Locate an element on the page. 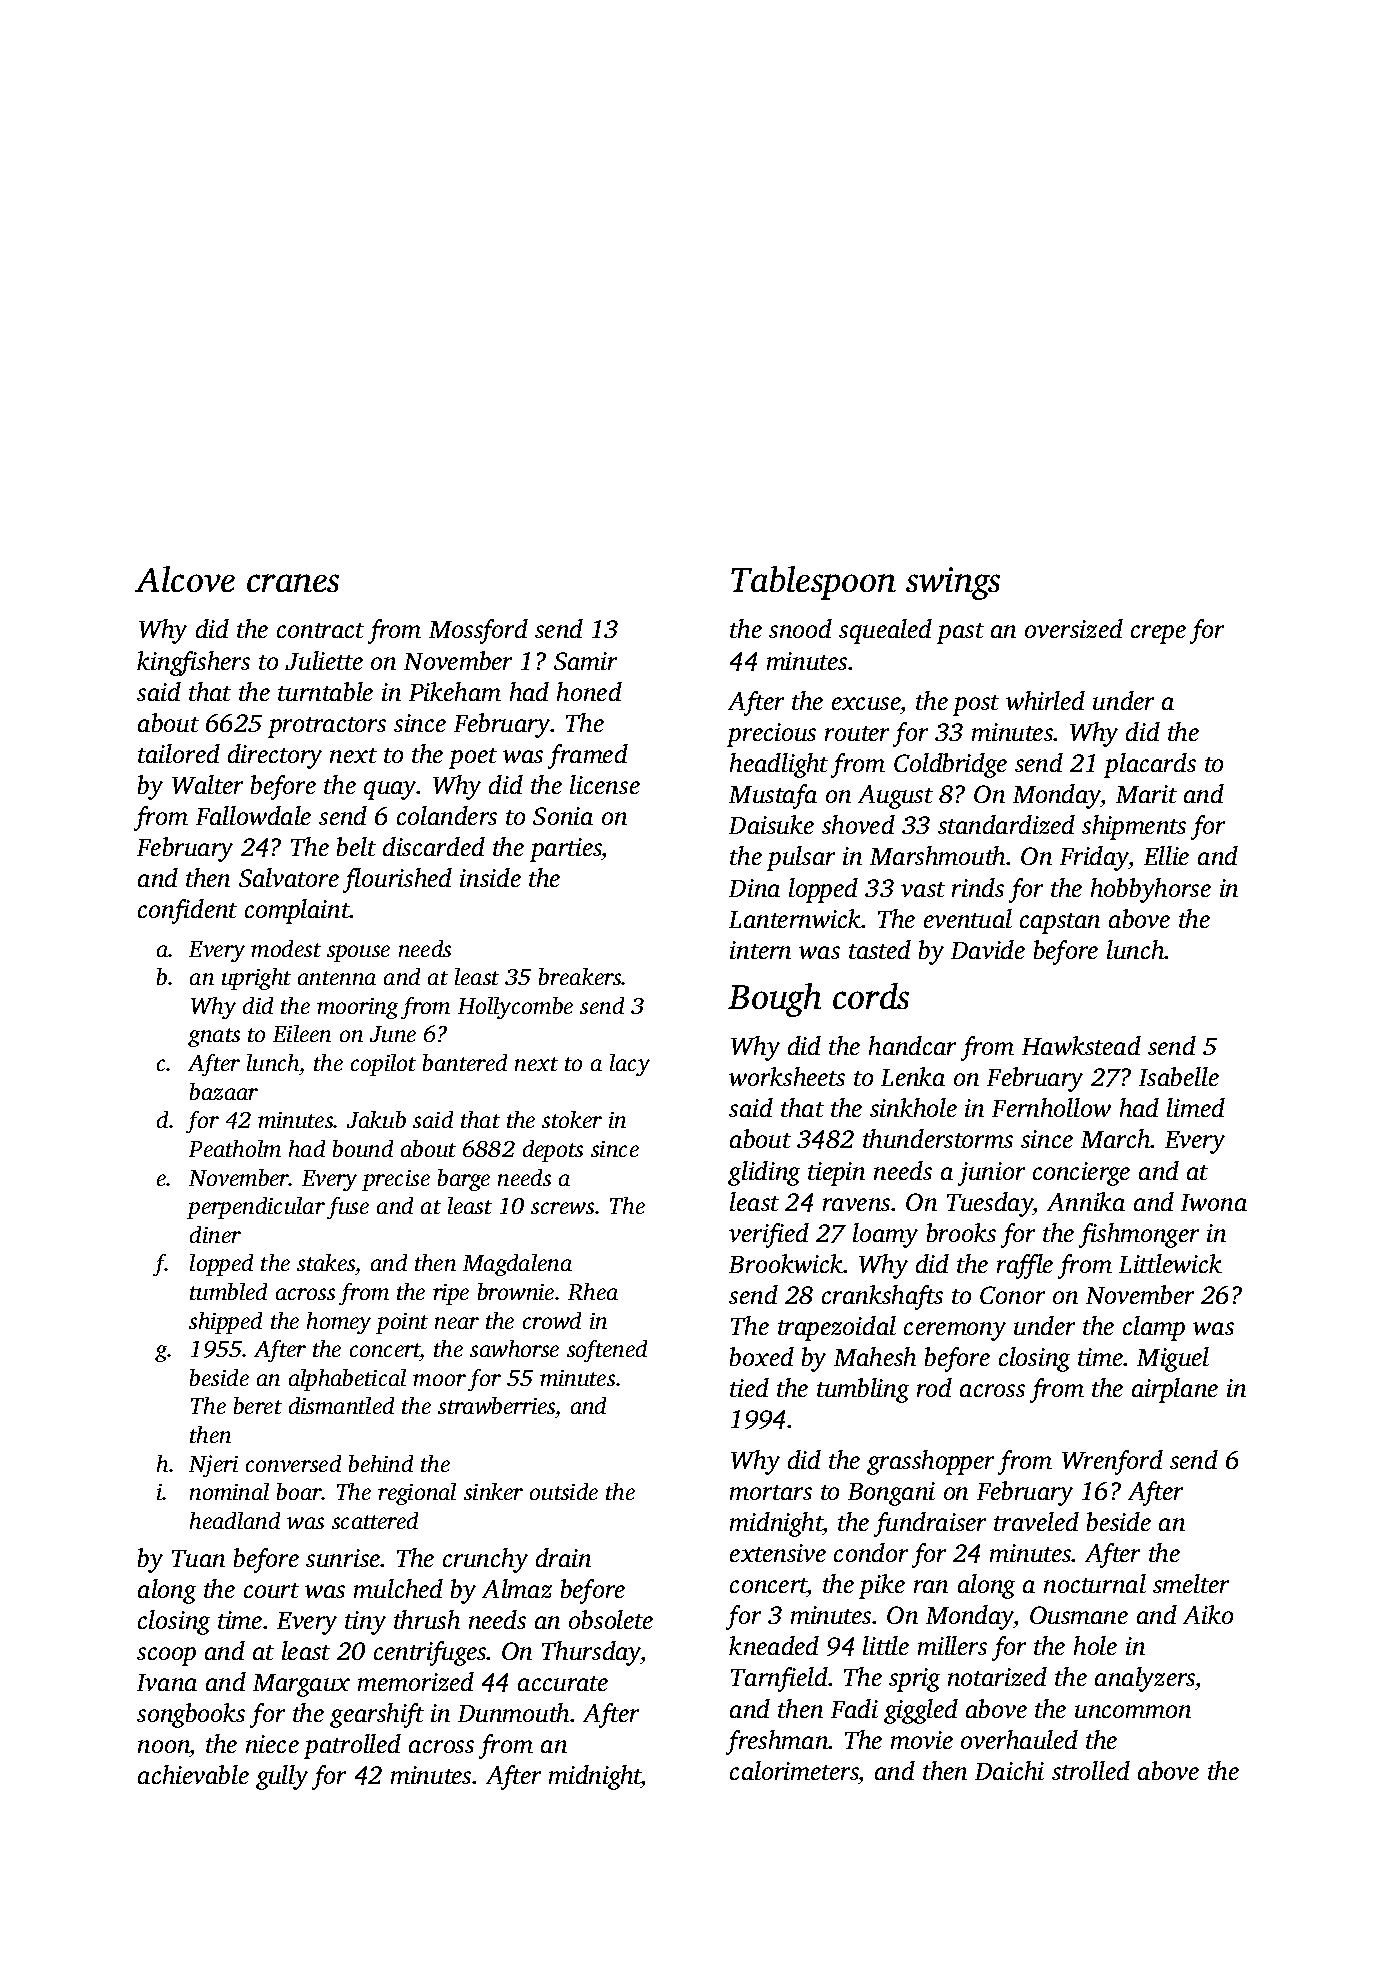 The image size is (1386, 1969). patrolled is located at coordinates (352, 1746).
